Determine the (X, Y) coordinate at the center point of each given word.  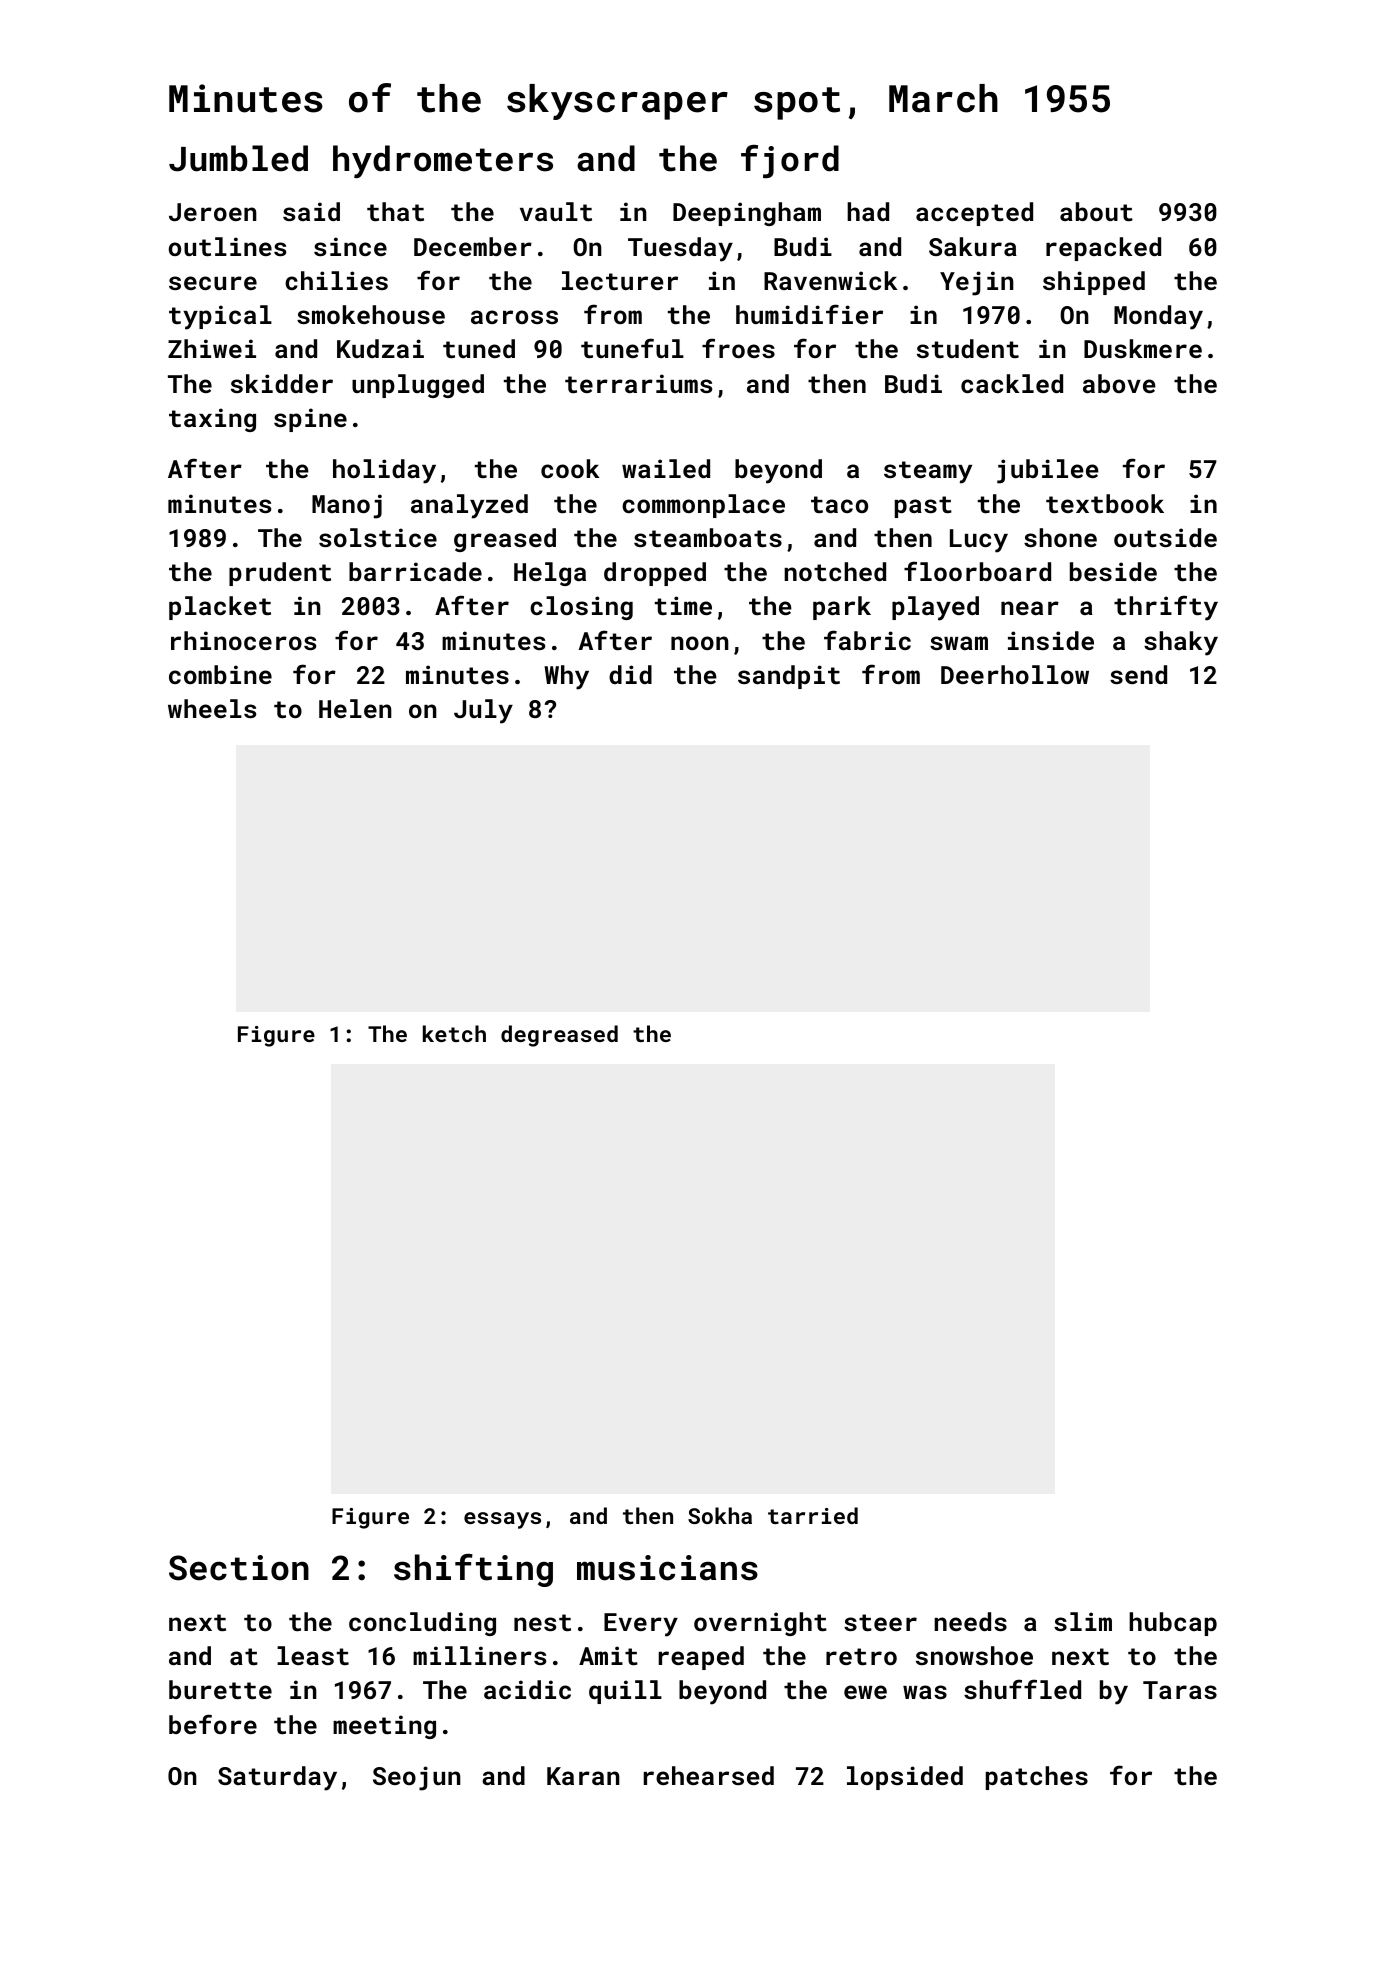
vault (556, 211)
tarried (813, 1515)
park (842, 608)
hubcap (1173, 1624)
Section (239, 1568)
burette (220, 1689)
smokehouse (371, 314)
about (1096, 211)
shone (1060, 537)
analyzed (469, 506)
